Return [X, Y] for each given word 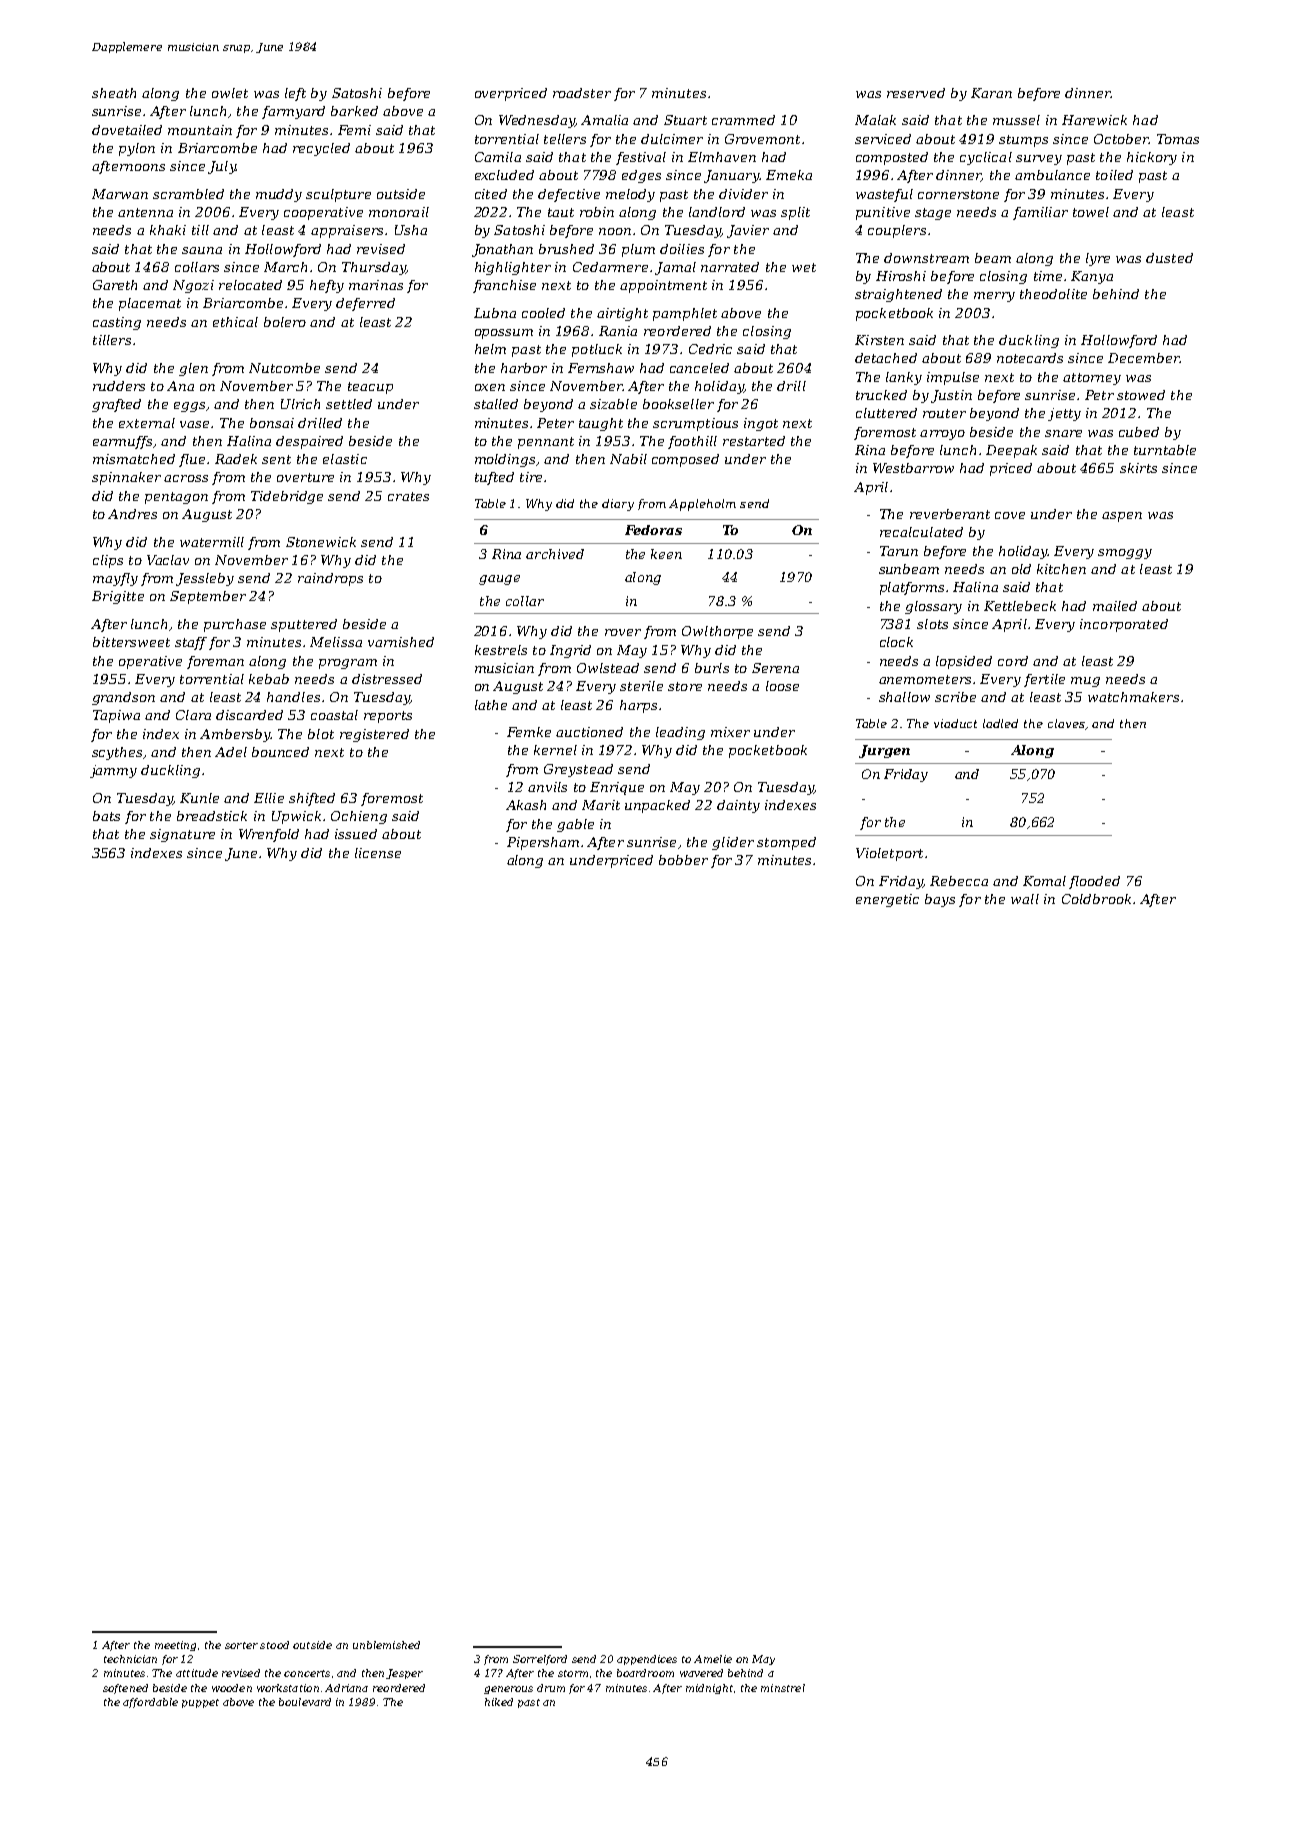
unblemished [386, 1645]
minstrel [783, 1688]
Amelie [713, 1659]
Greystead [578, 770]
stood [274, 1645]
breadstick [212, 816]
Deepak [1011, 451]
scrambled [188, 194]
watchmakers [1133, 697]
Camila [498, 157]
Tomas [1178, 139]
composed [685, 460]
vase [194, 424]
